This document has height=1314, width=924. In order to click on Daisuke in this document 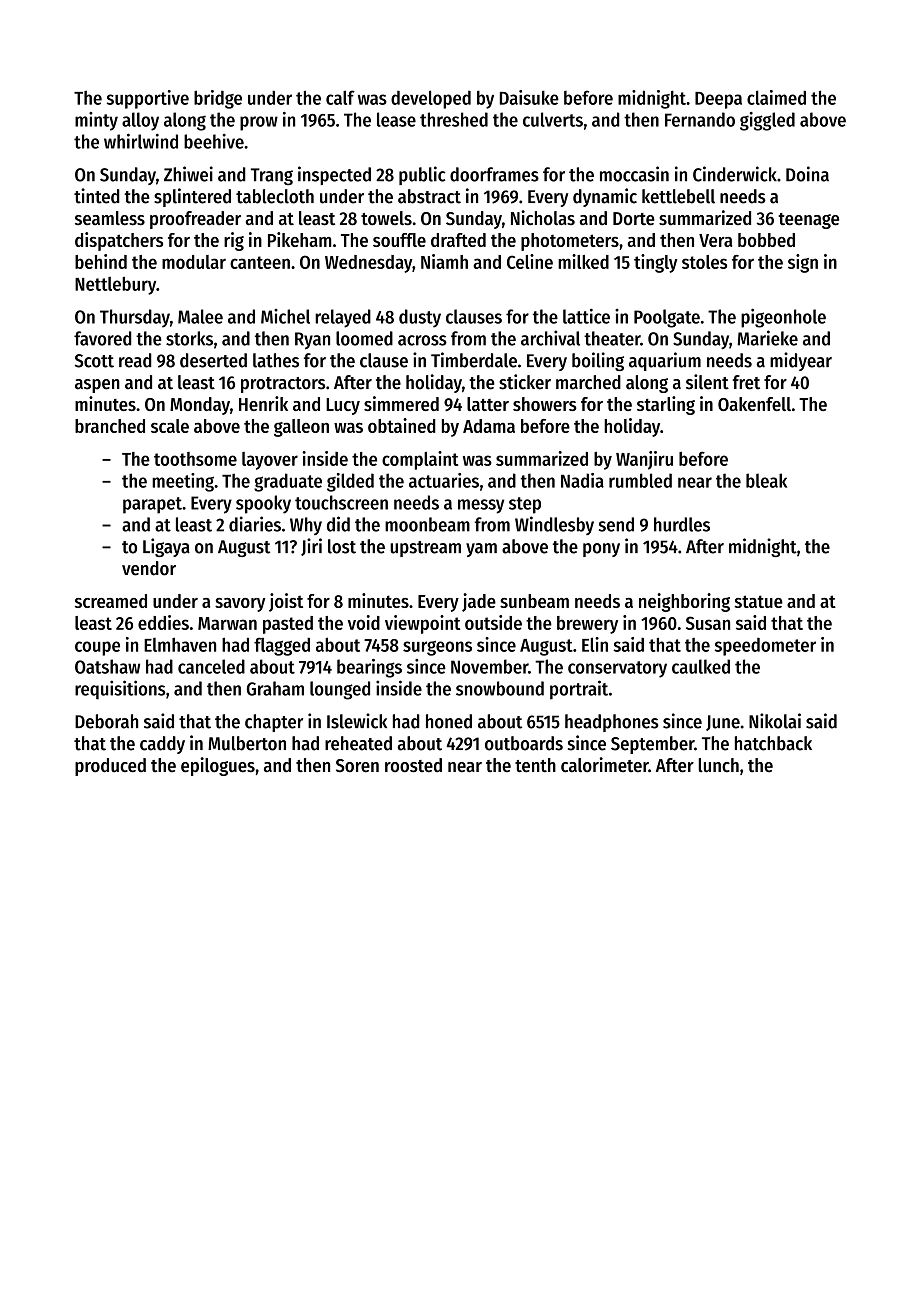, I will do `click(529, 97)`.
